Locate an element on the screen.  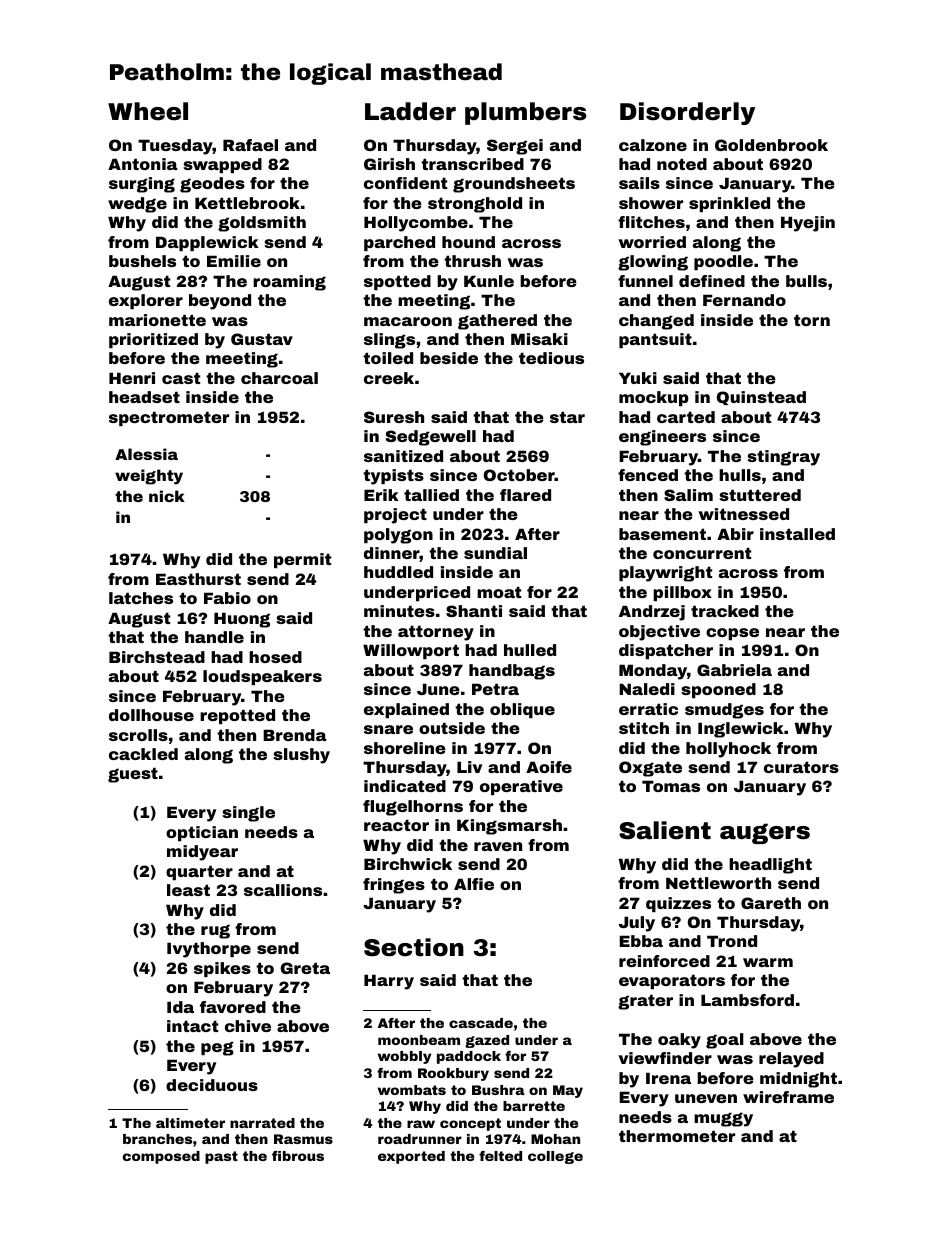
project is located at coordinates (395, 516).
